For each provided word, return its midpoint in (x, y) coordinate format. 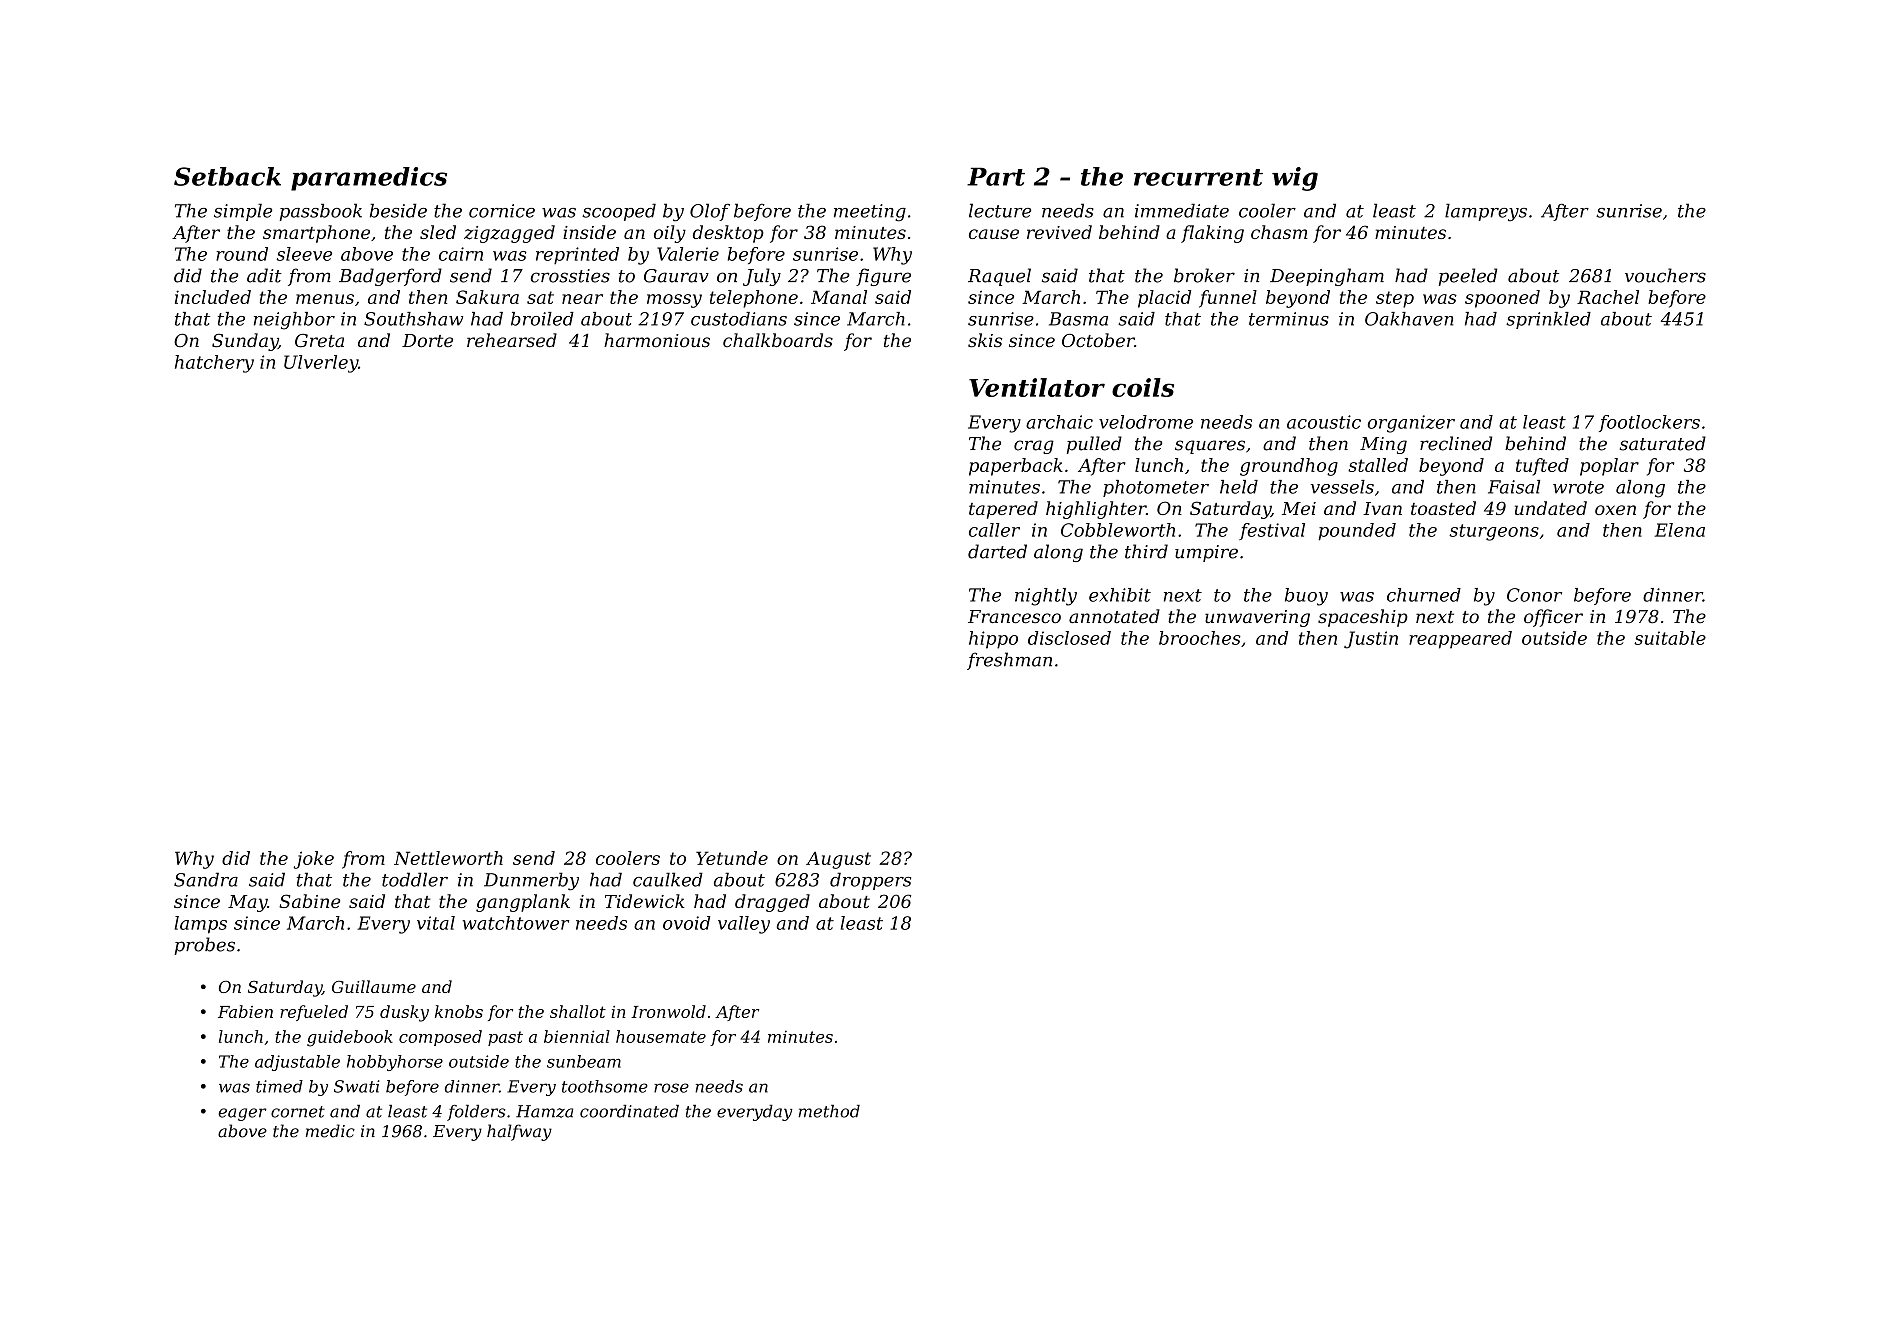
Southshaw (413, 319)
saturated (1662, 443)
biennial (577, 1036)
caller (994, 530)
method (829, 1111)
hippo (993, 640)
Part (996, 176)
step (1395, 299)
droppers (870, 881)
